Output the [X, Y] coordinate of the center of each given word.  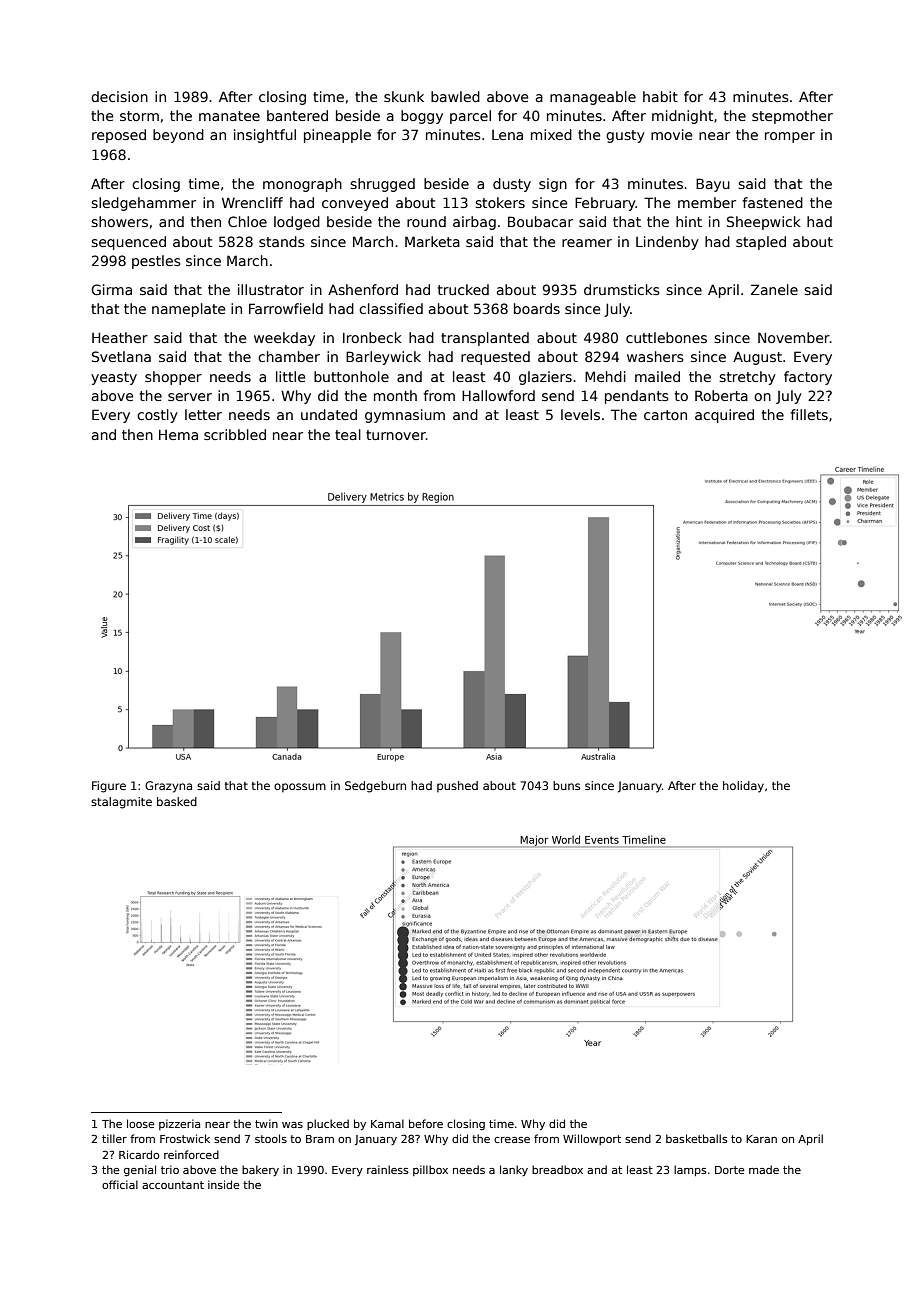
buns [566, 785]
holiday [743, 787]
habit [660, 96]
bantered [297, 115]
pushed [457, 786]
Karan [761, 1139]
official [120, 1184]
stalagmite [121, 803]
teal [348, 434]
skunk [404, 96]
